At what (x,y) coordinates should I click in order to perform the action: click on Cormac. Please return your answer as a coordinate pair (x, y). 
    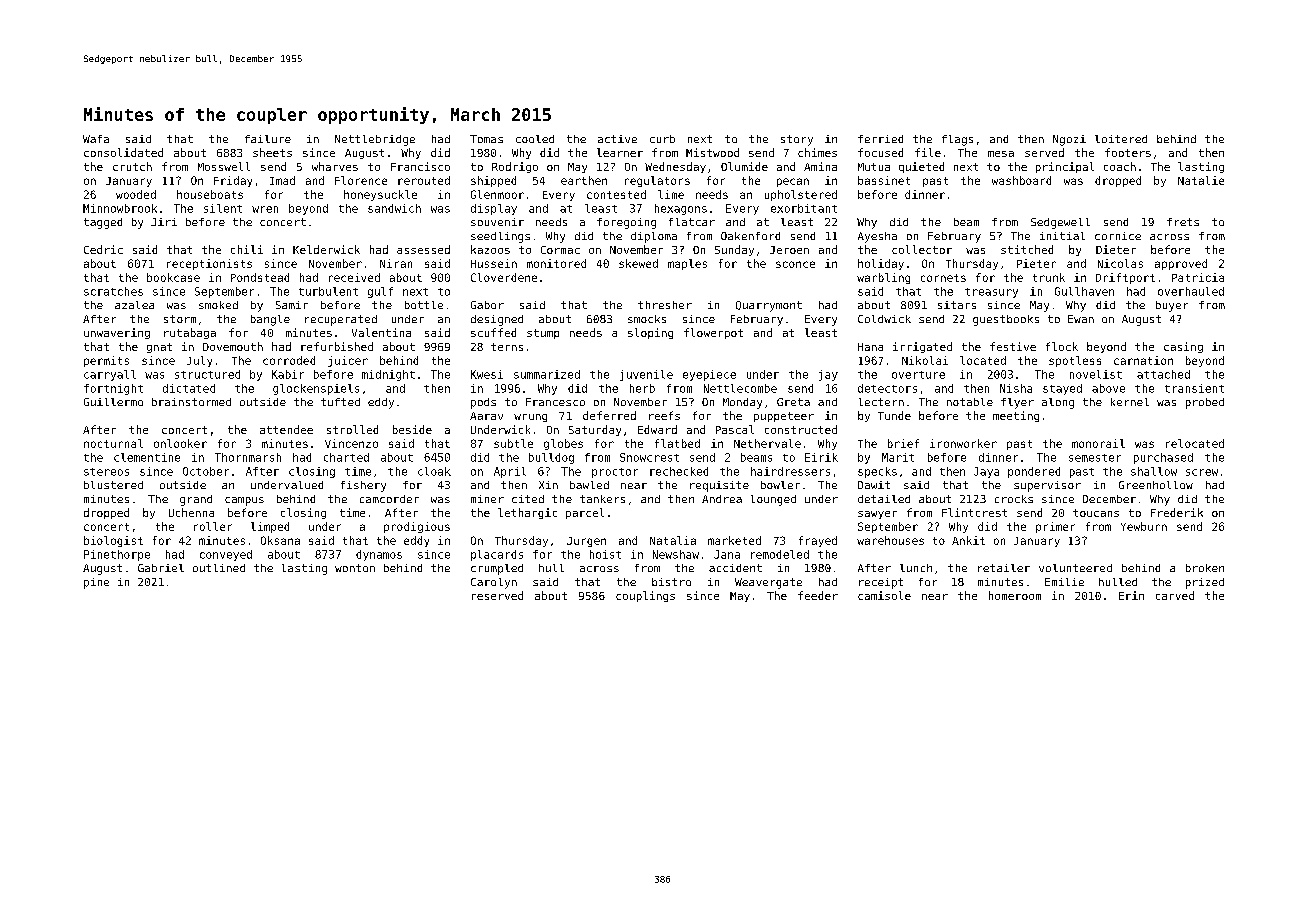
    Looking at the image, I should click on (560, 250).
